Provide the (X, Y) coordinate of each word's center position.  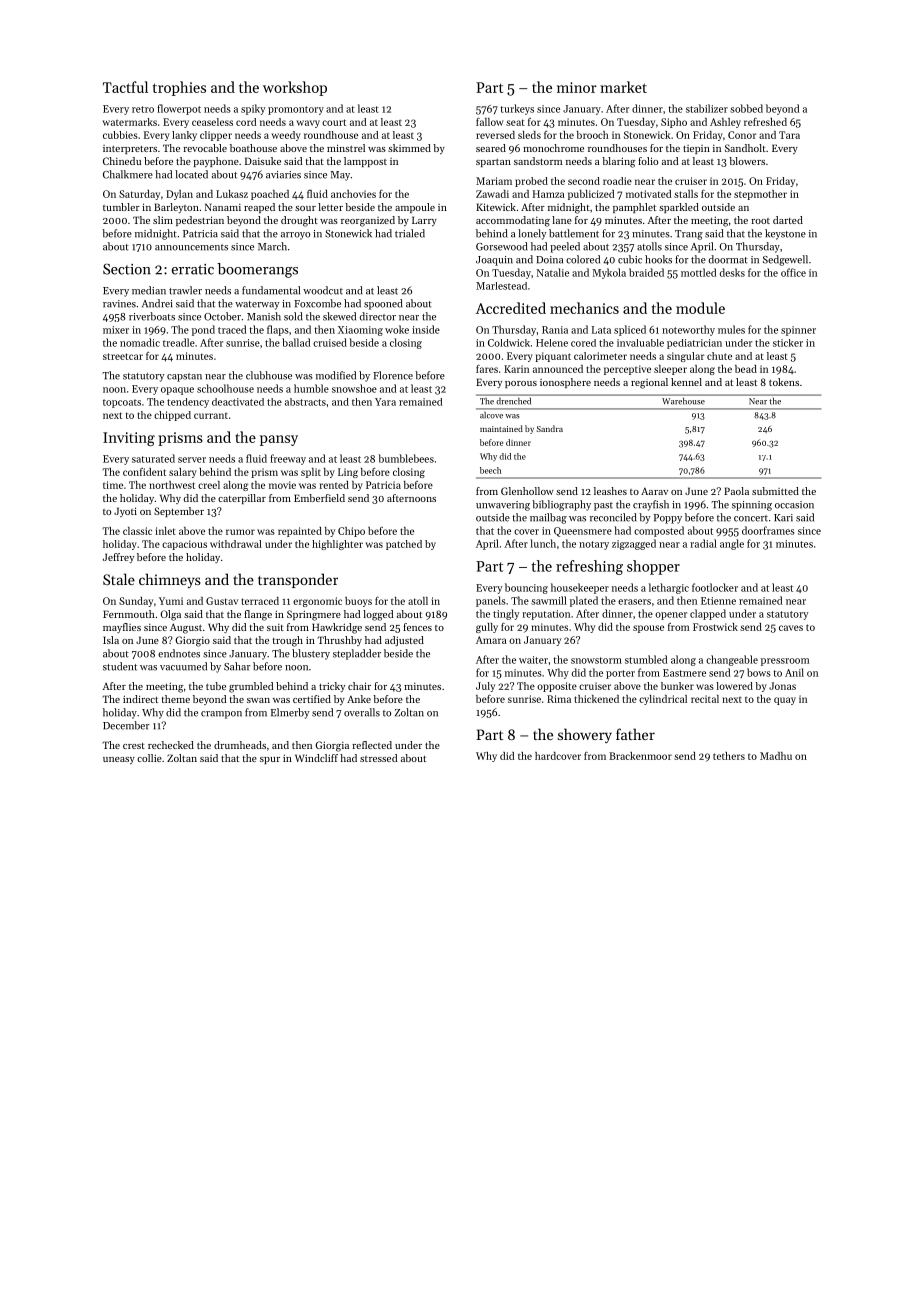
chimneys (170, 580)
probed (531, 182)
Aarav (654, 491)
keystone (785, 234)
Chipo (351, 532)
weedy (286, 136)
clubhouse (269, 375)
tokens (784, 382)
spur (270, 760)
